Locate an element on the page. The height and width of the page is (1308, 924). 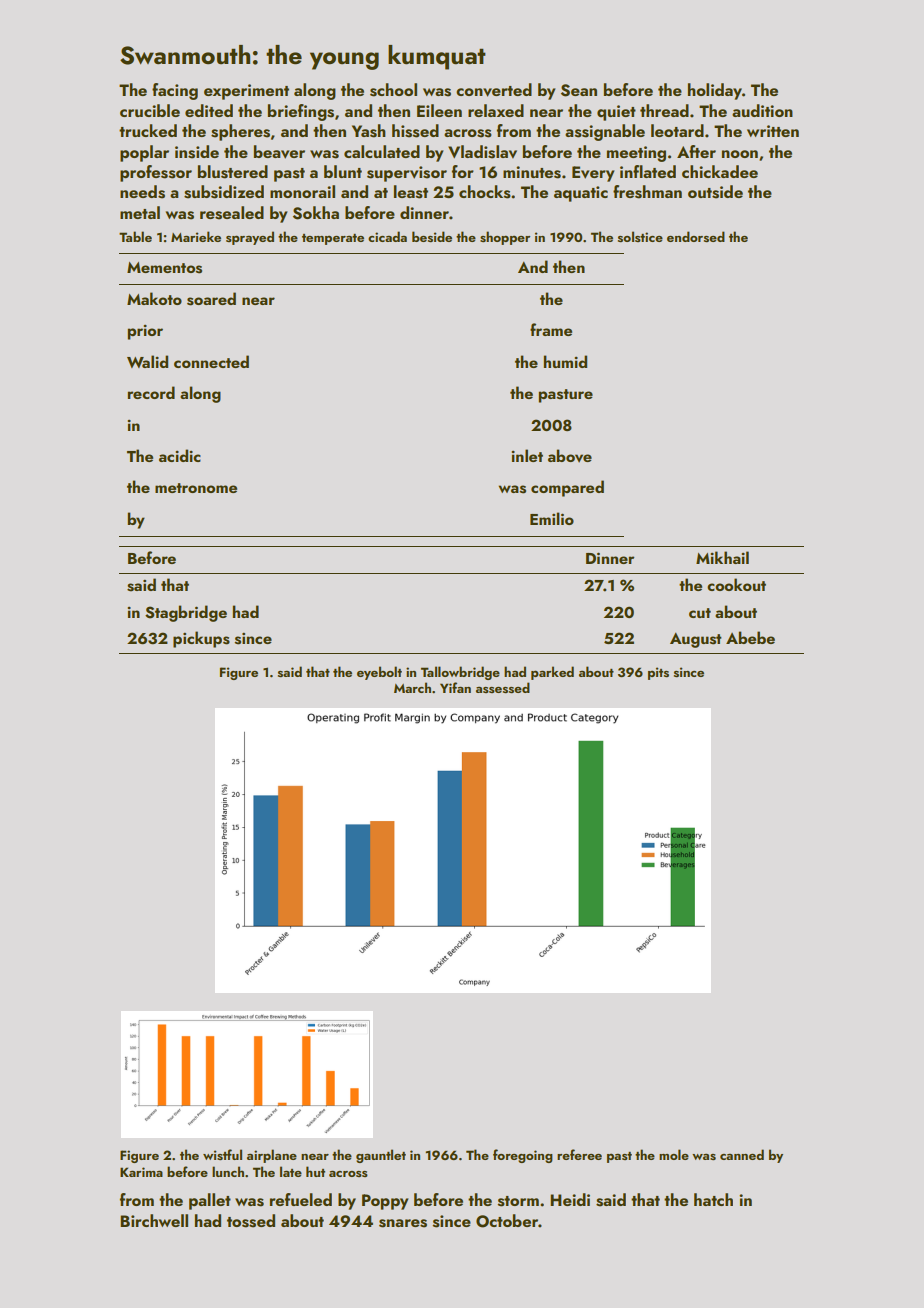
Tallowbridge is located at coordinates (460, 673).
